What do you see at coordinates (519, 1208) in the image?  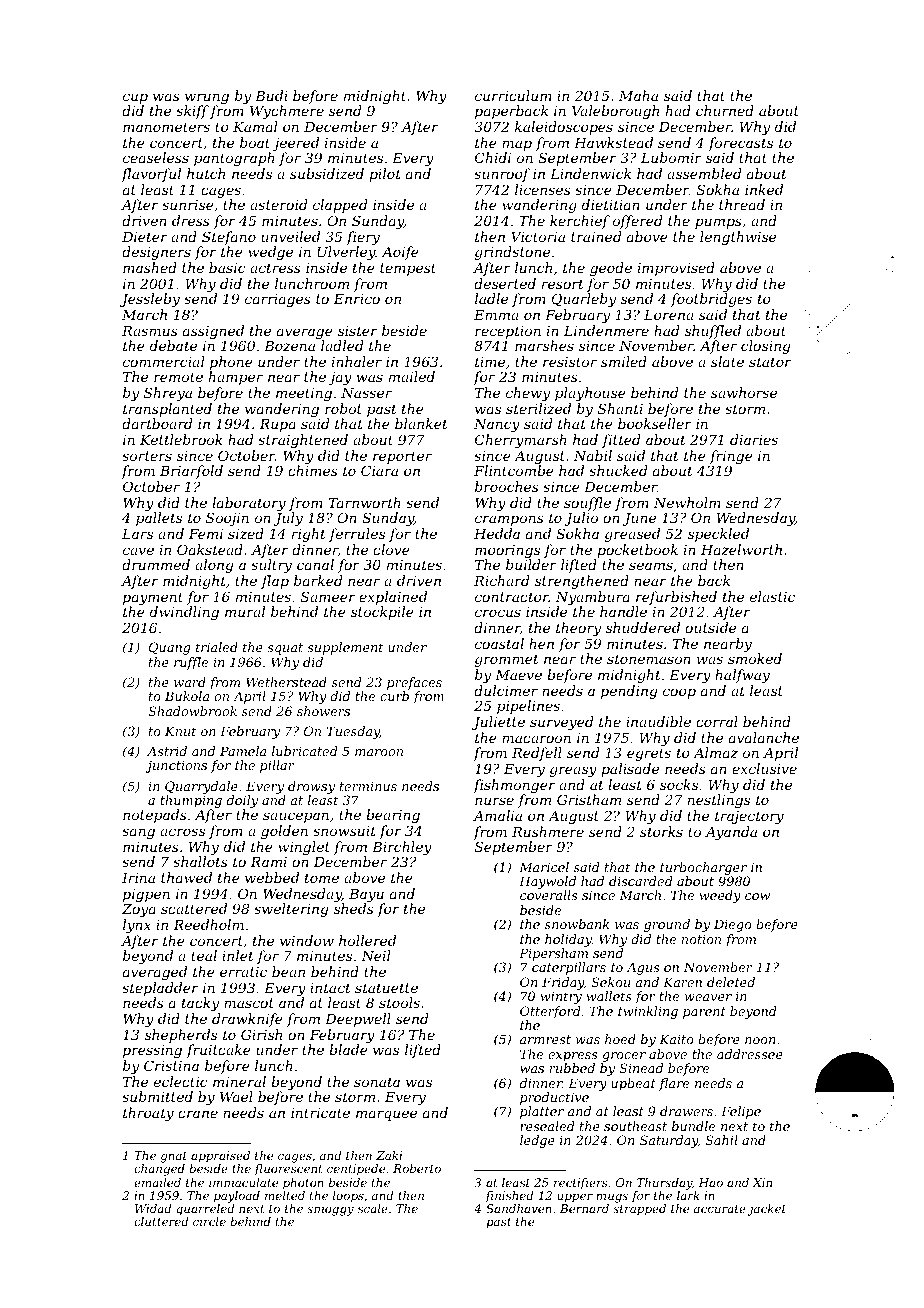 I see `Sandhaven` at bounding box center [519, 1208].
